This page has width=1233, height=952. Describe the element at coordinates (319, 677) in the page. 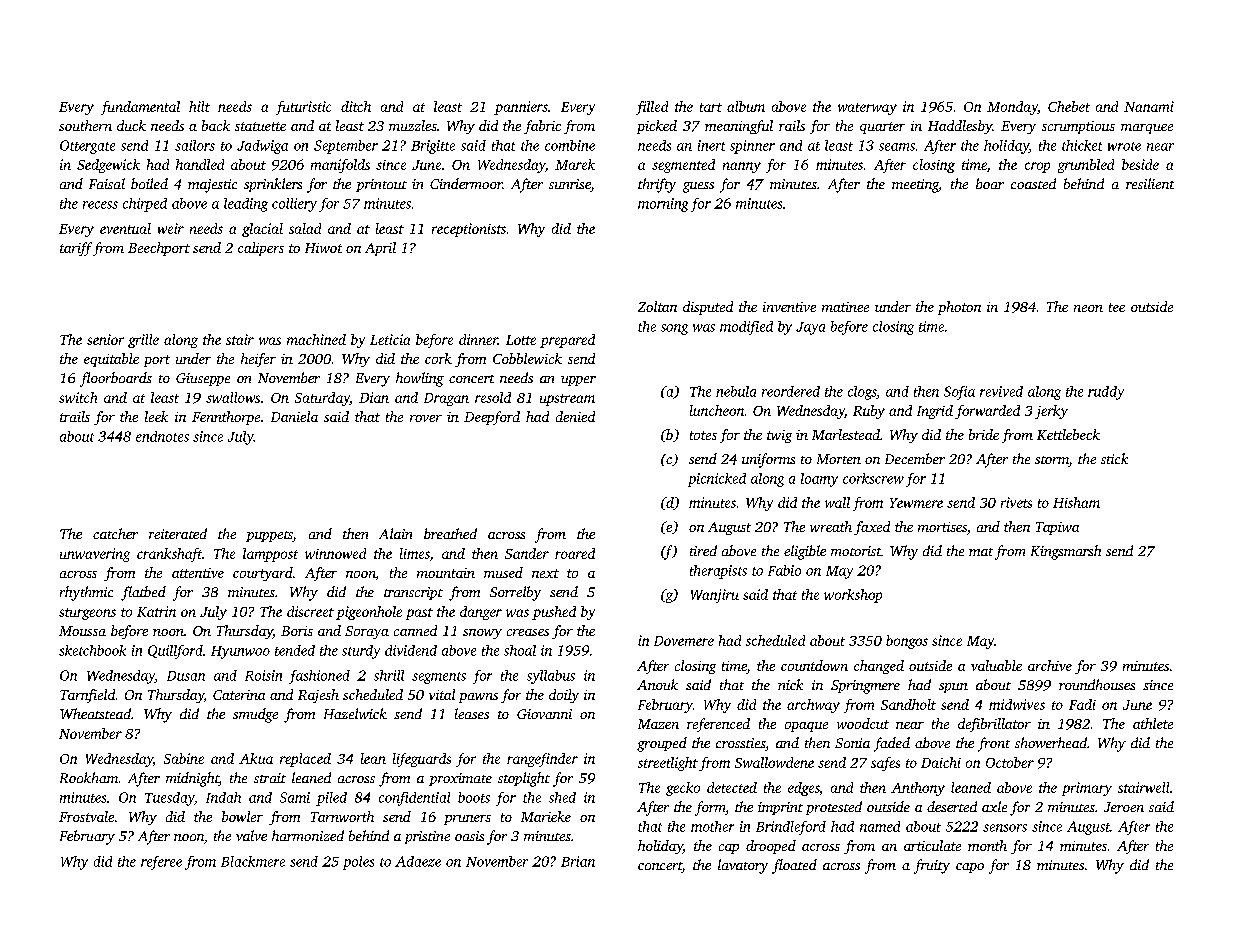

I see `fashioned` at that location.
